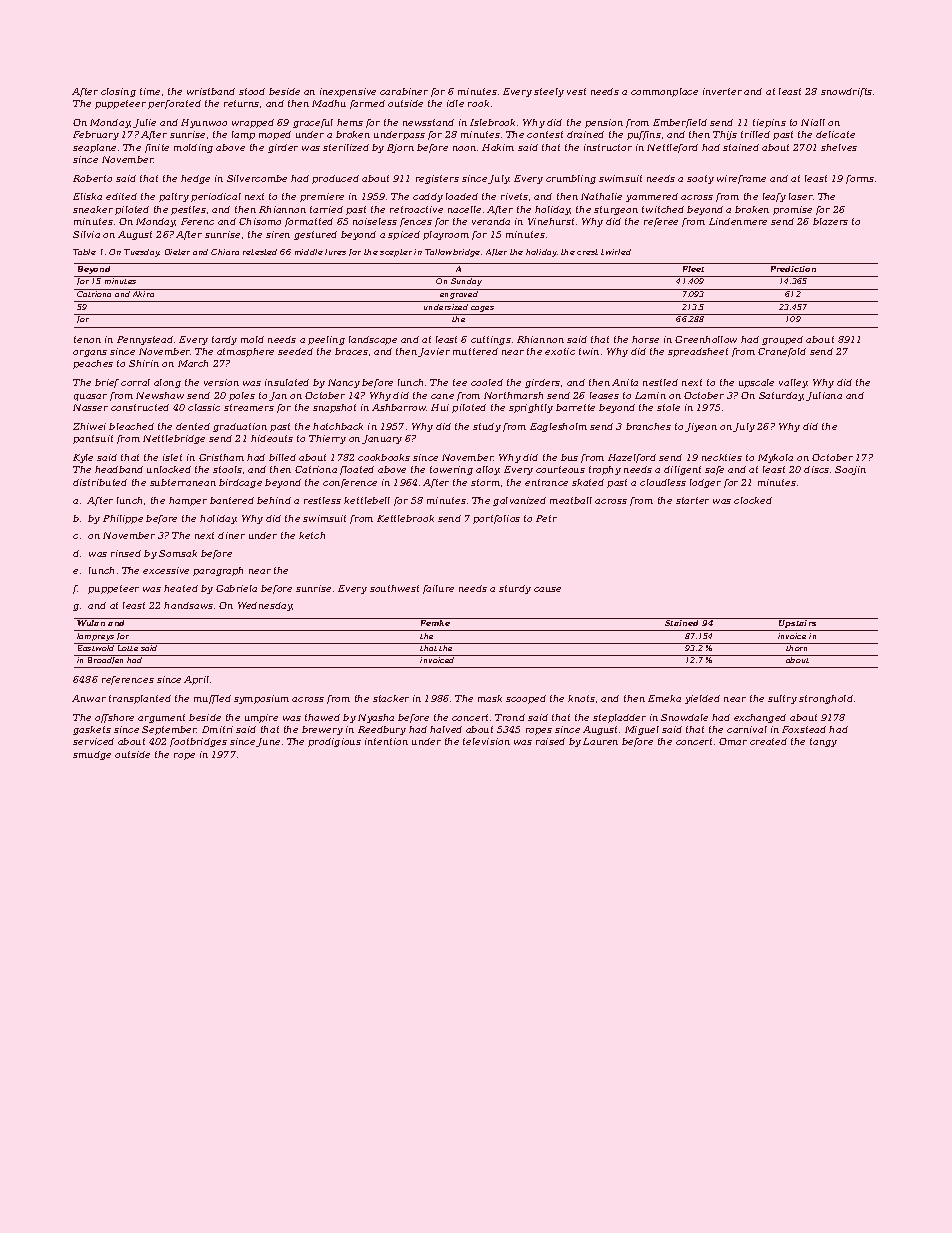 This page has width=952, height=1233. I want to click on June, so click(268, 742).
